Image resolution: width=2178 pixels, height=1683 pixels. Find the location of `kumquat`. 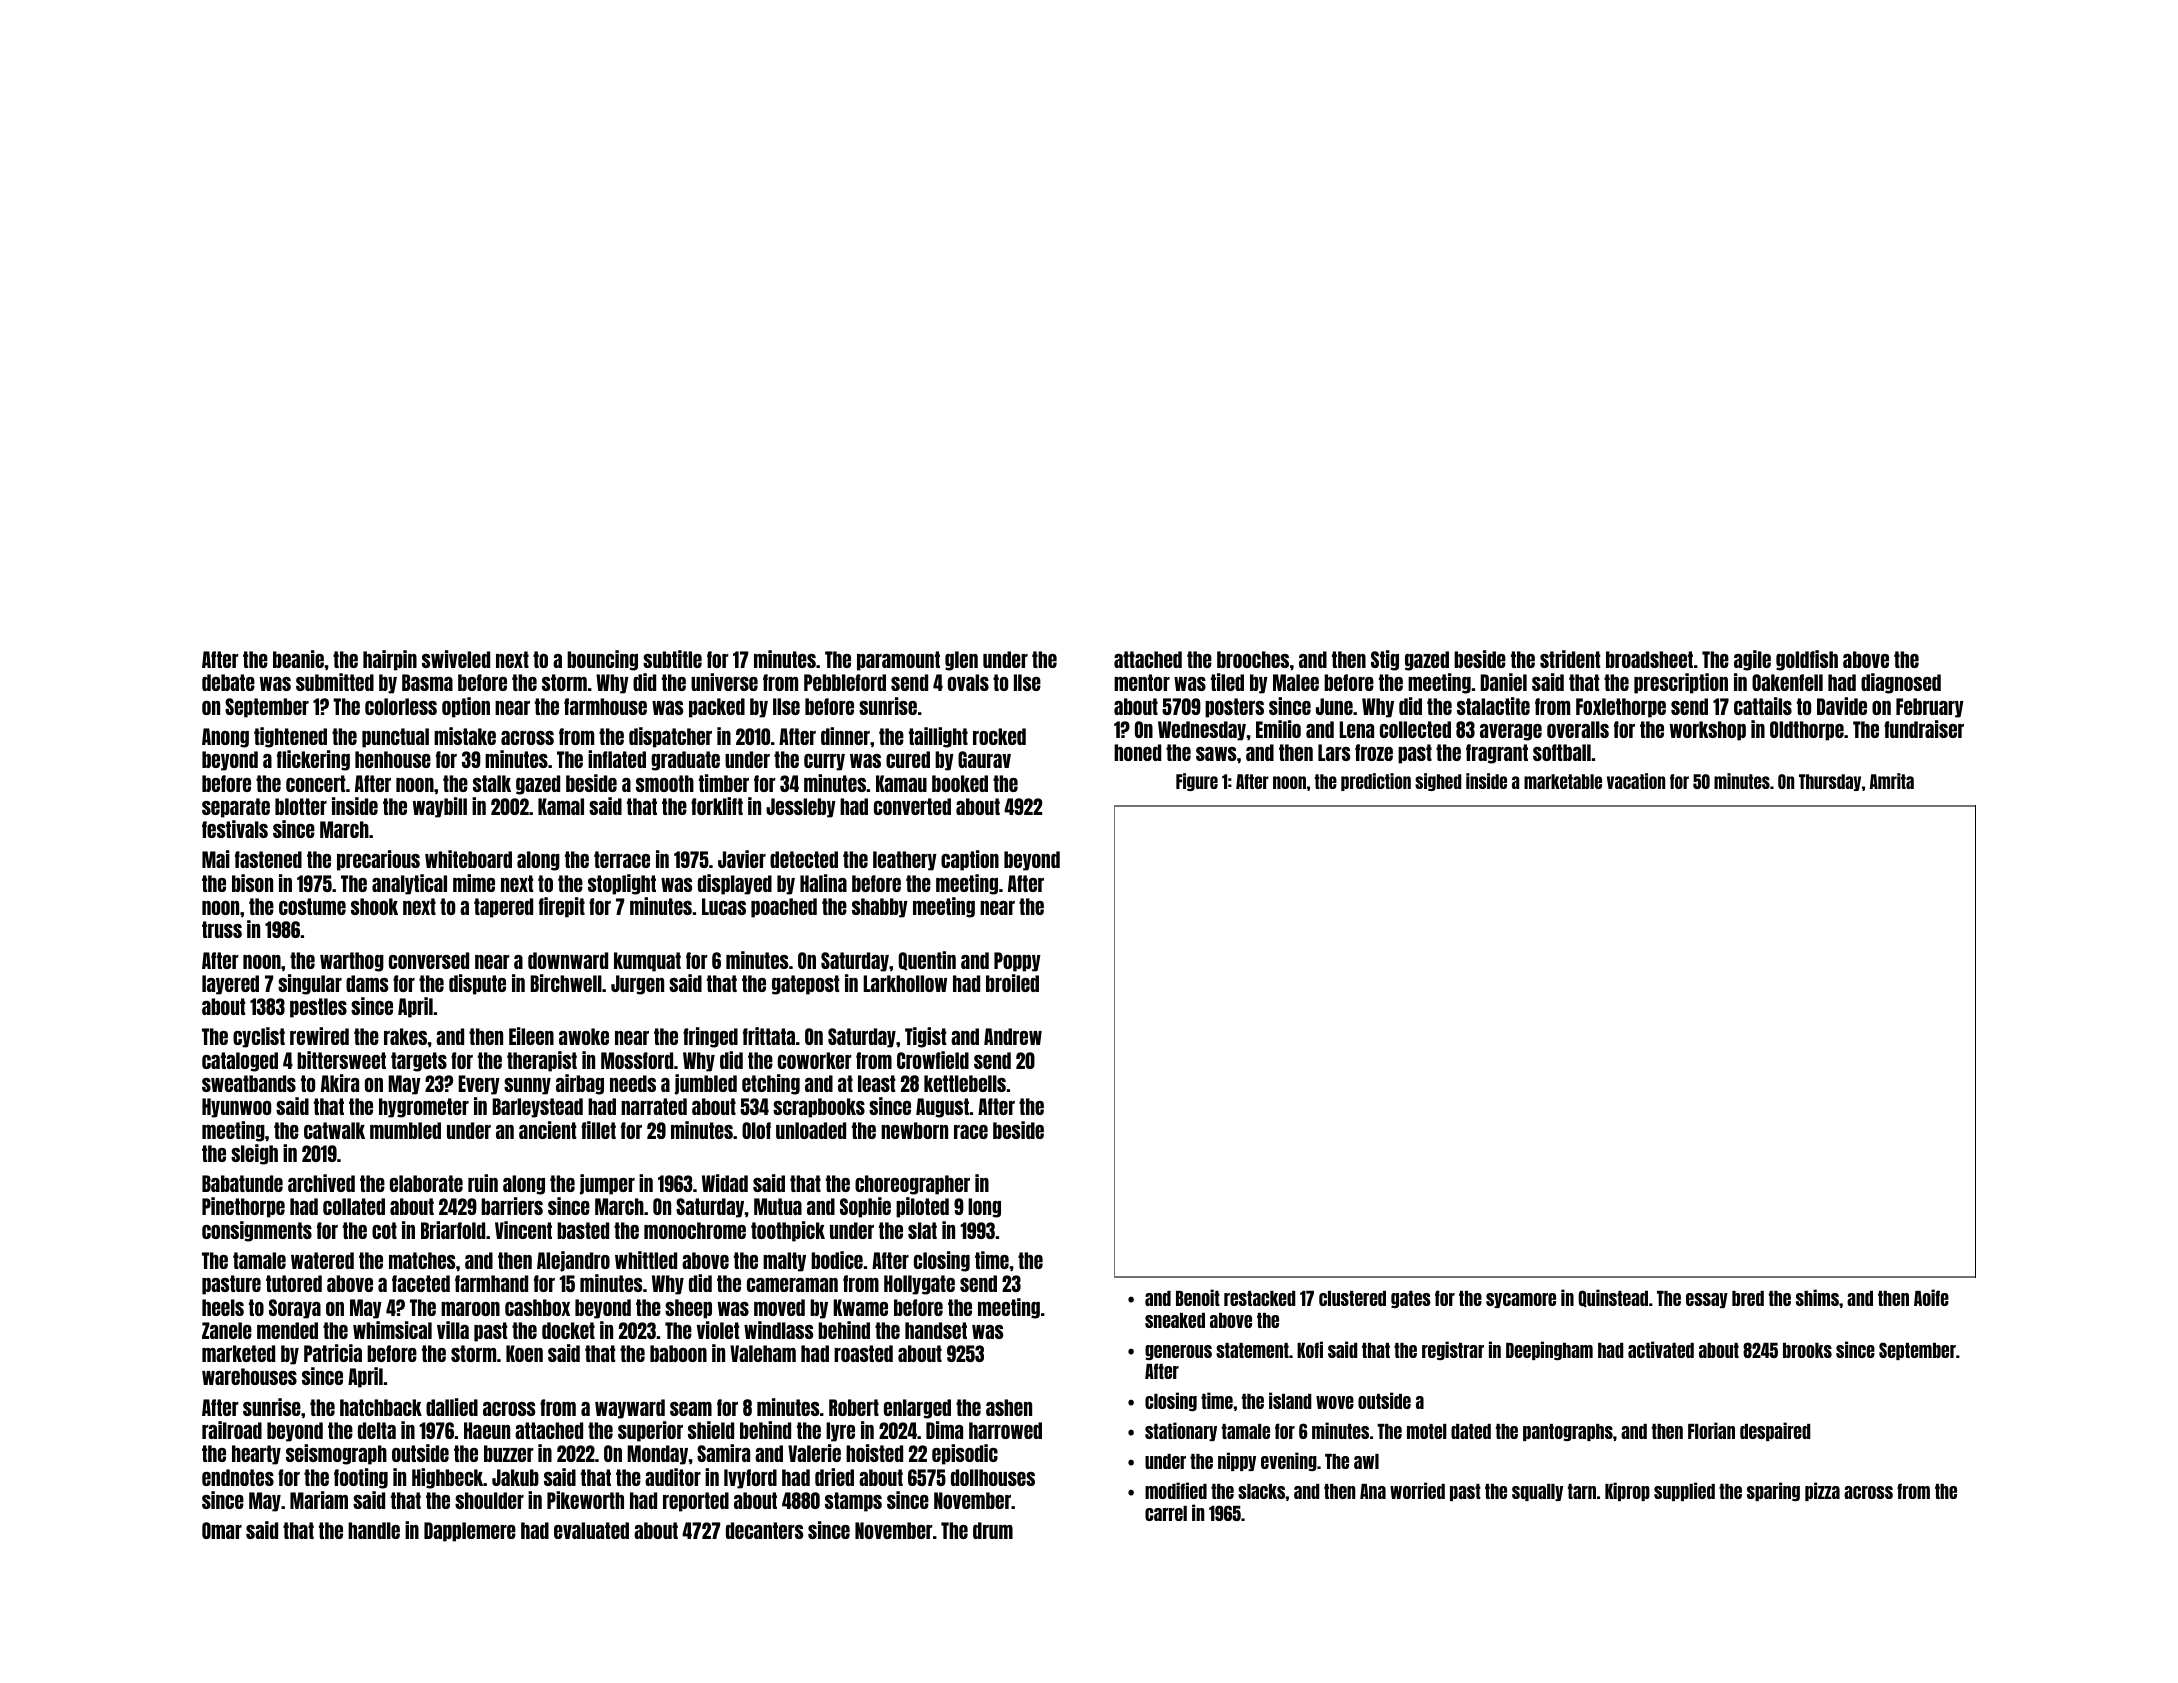

kumquat is located at coordinates (647, 962).
